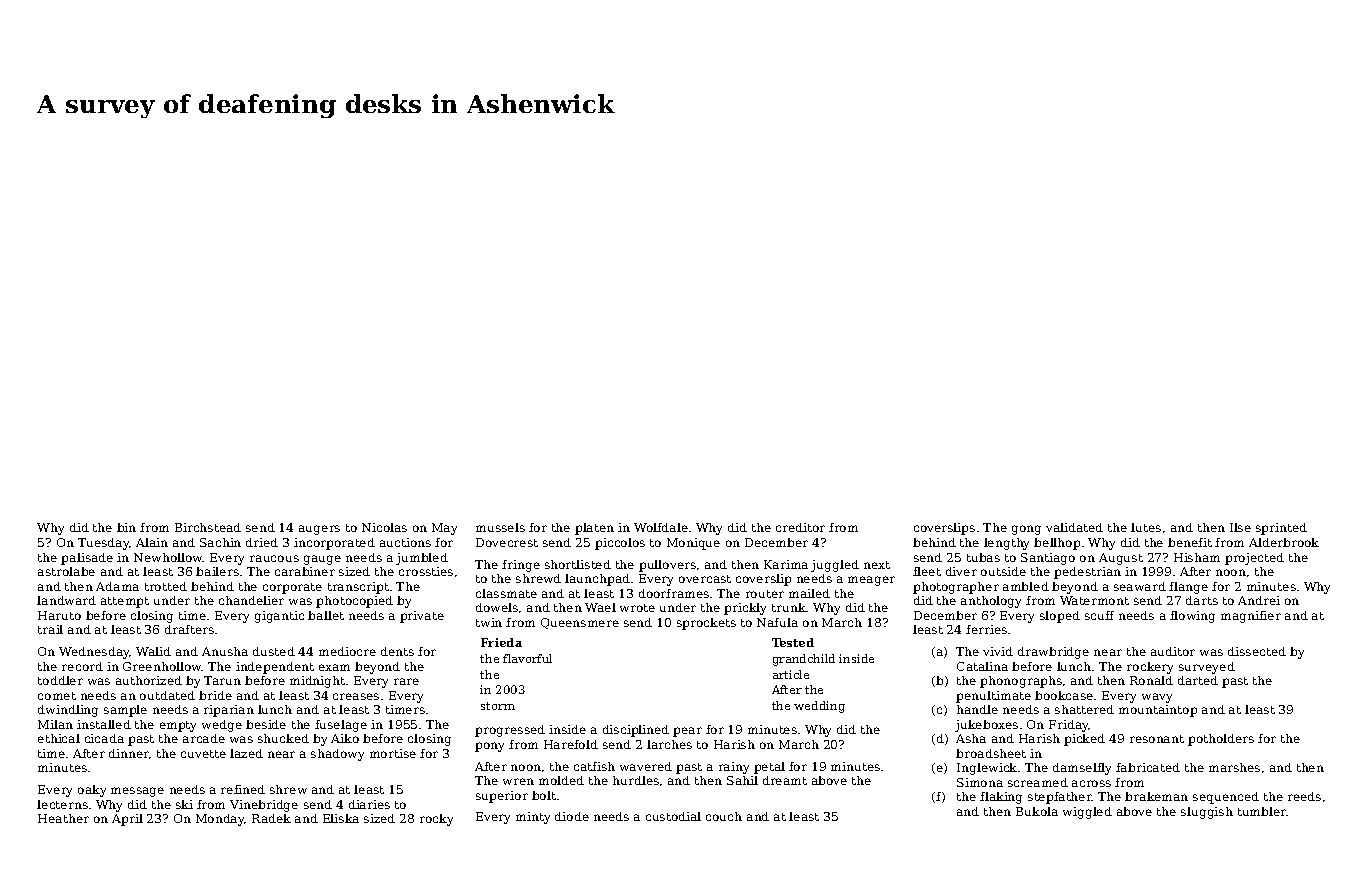  I want to click on trunk, so click(789, 607).
